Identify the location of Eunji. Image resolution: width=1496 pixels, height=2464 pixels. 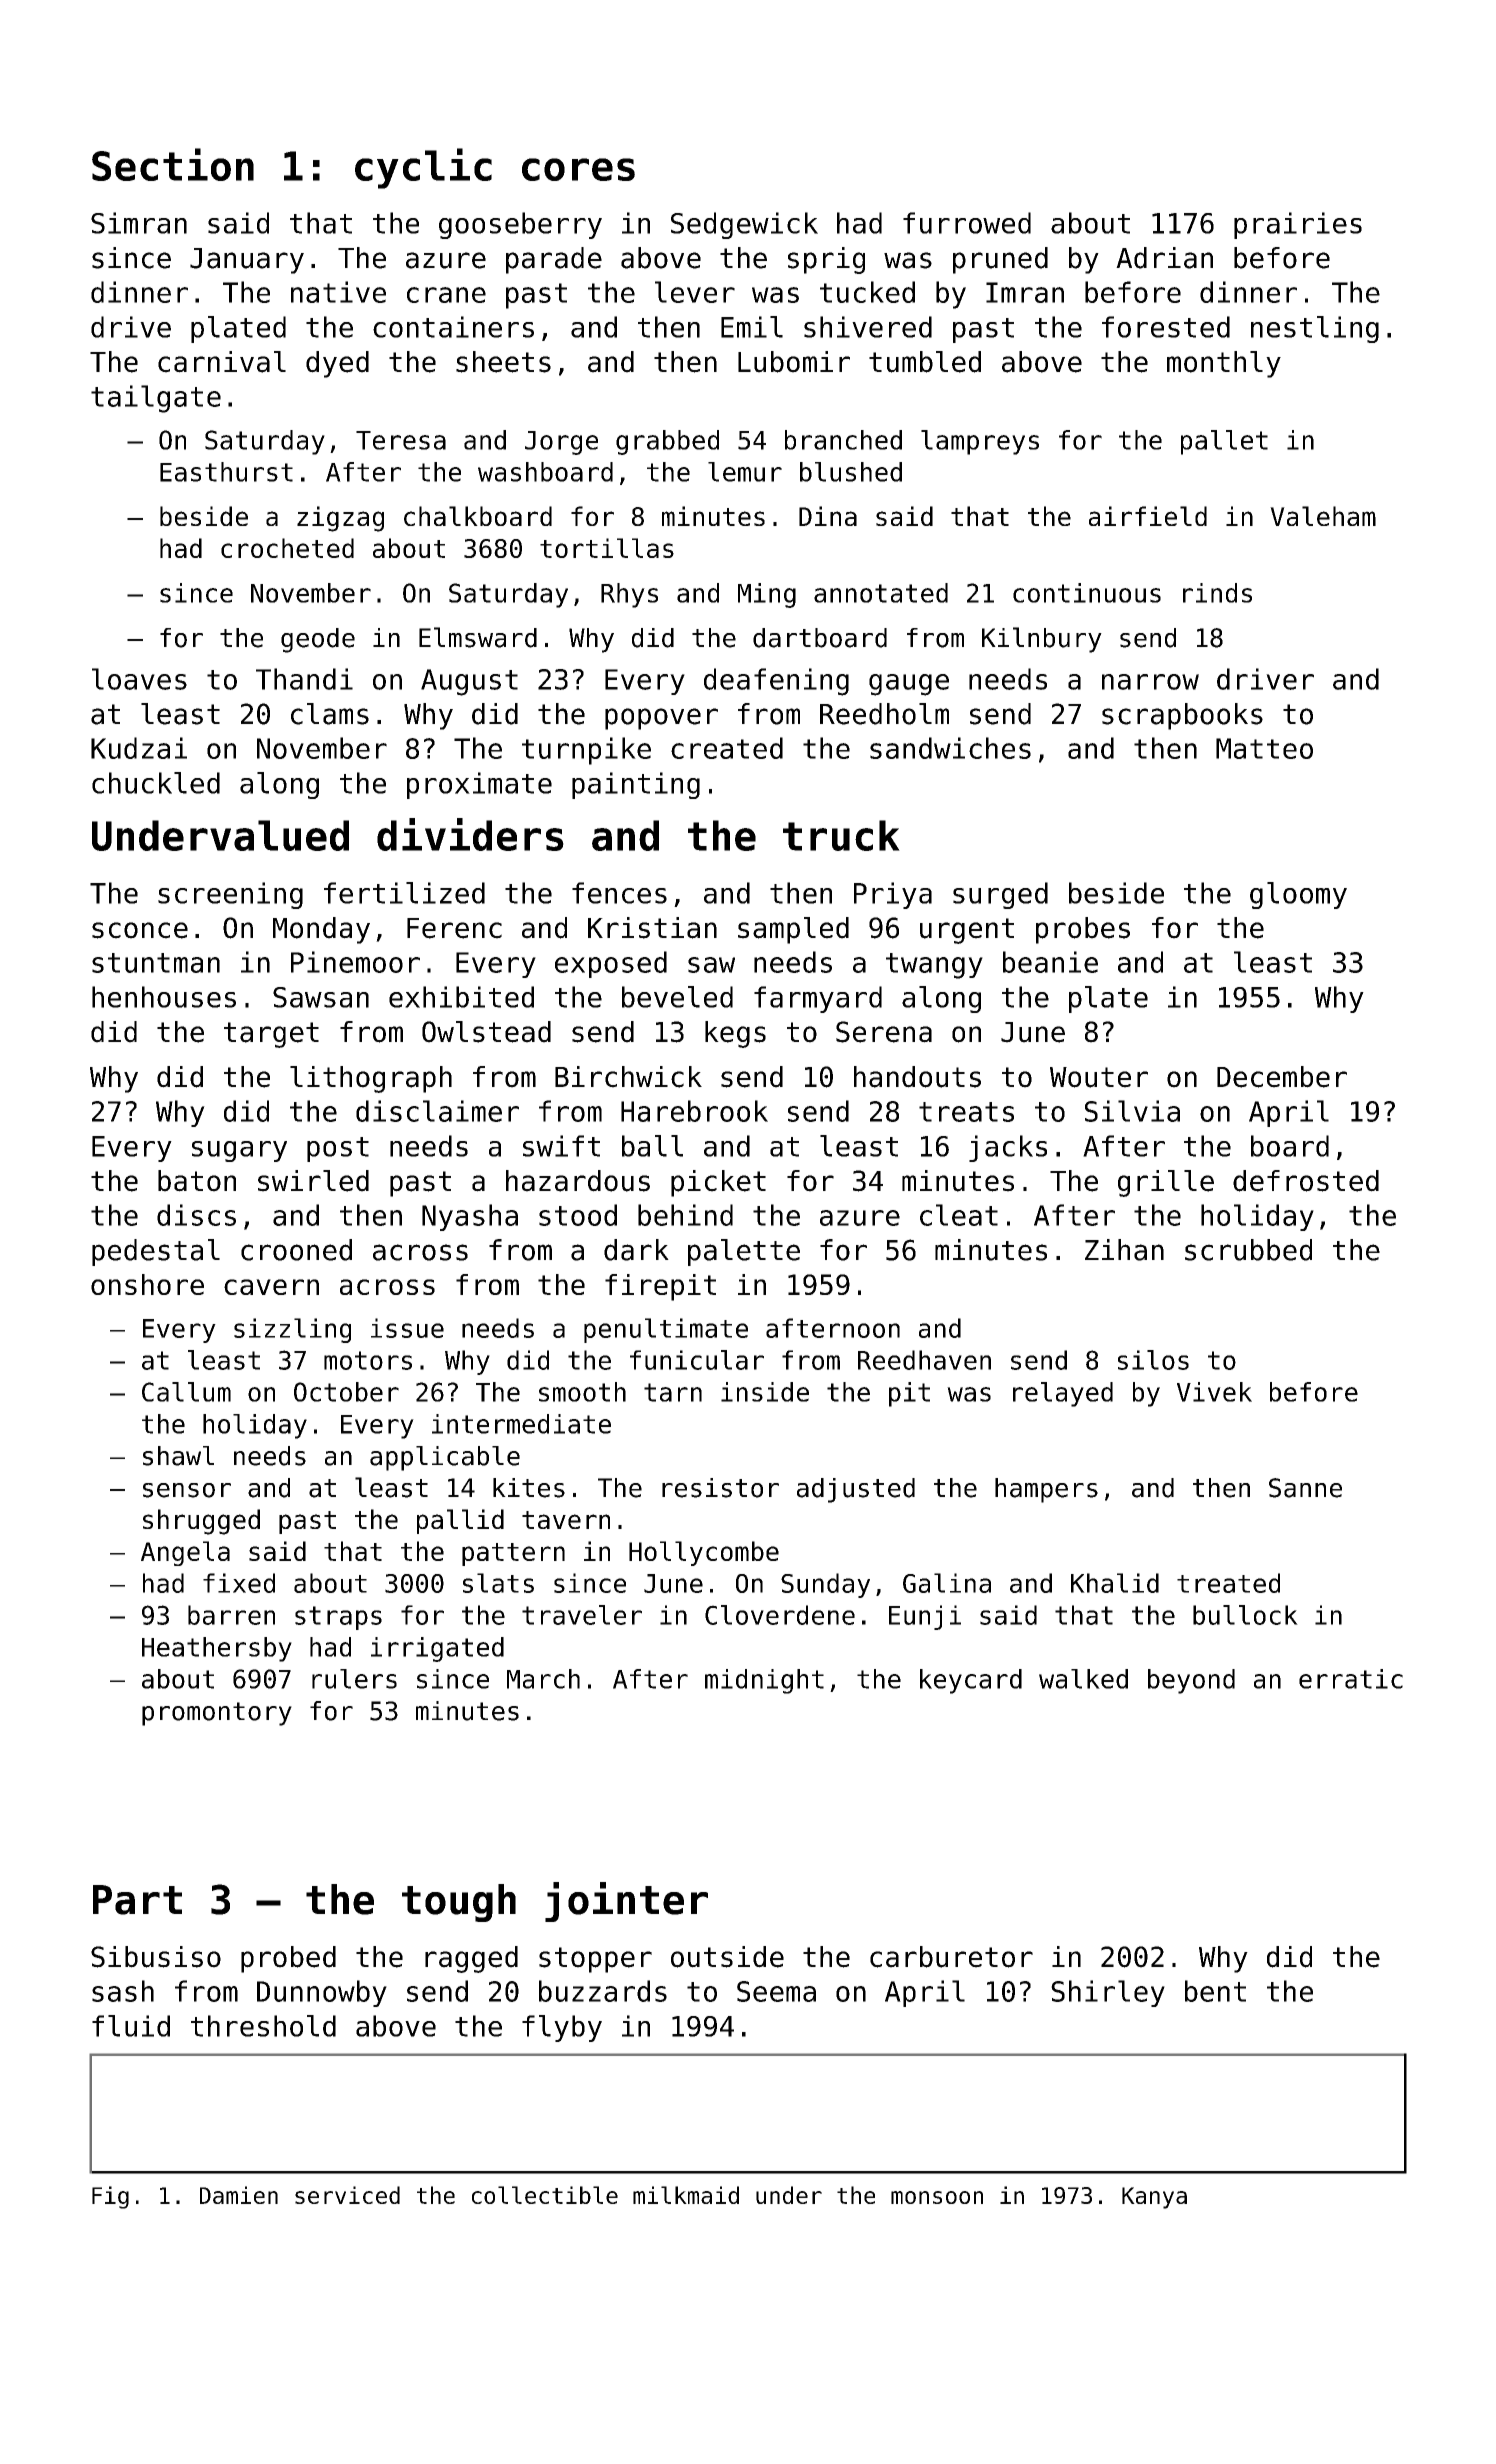
(925, 1617).
